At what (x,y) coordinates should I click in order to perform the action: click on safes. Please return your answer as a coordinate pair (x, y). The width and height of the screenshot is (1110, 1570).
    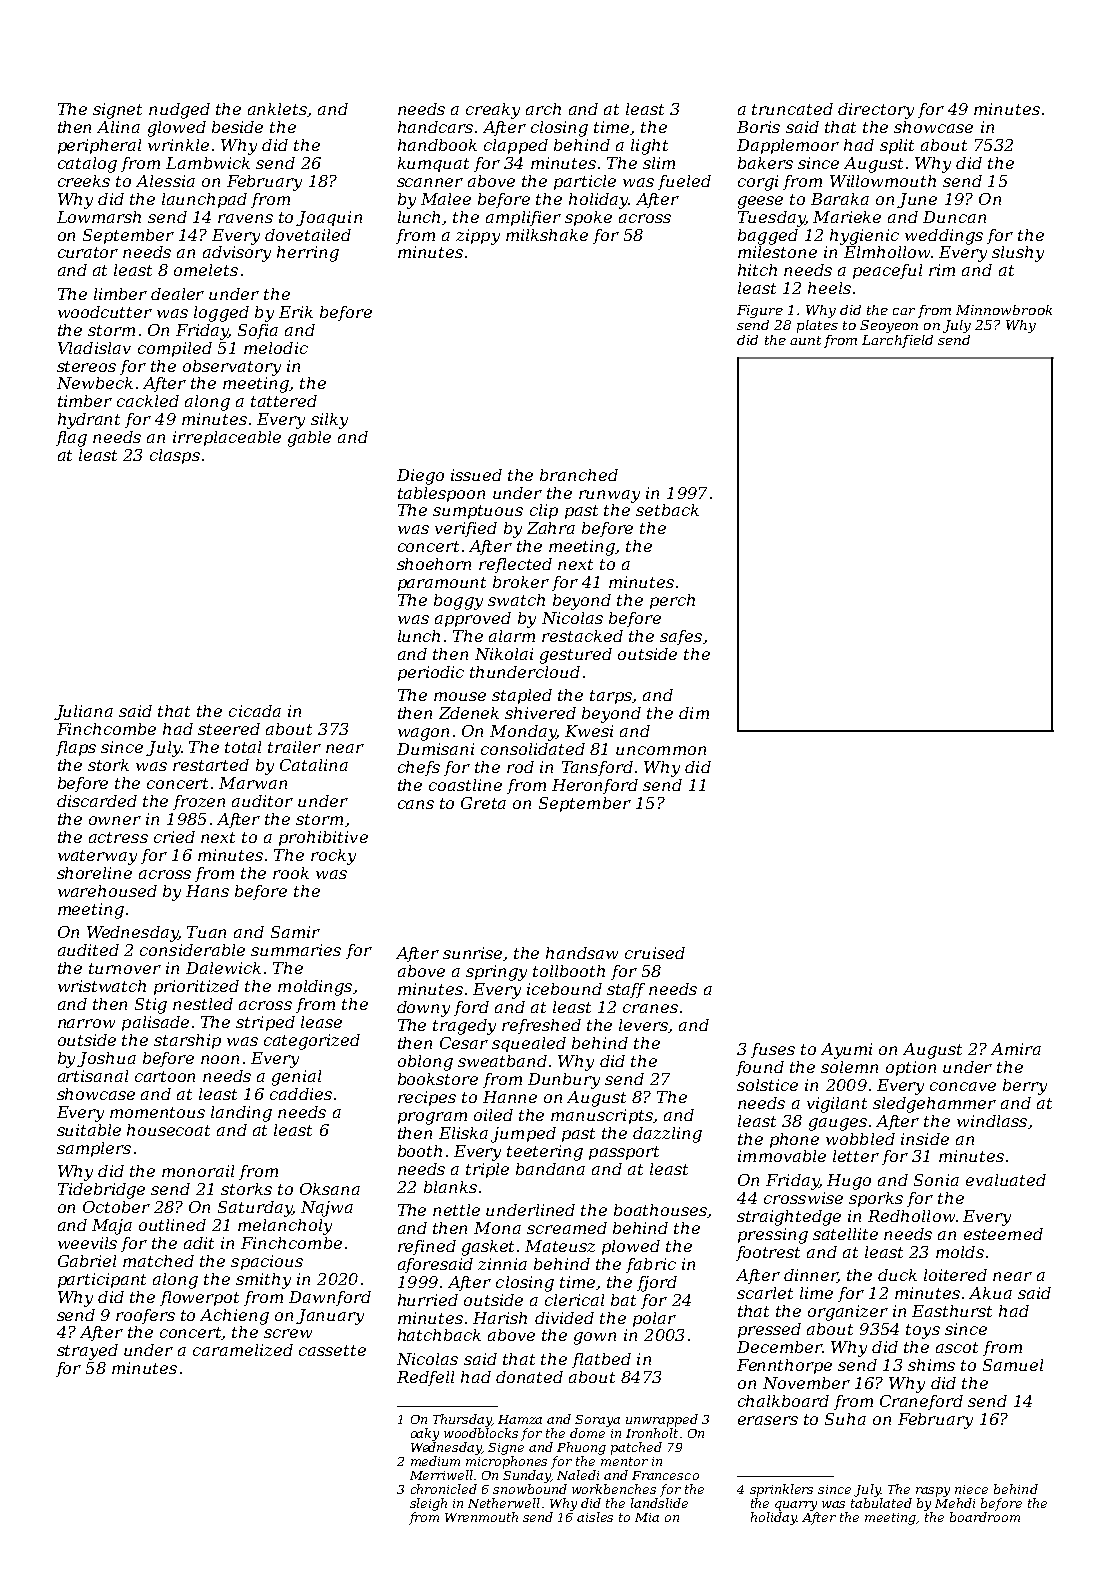
    Looking at the image, I should click on (681, 637).
